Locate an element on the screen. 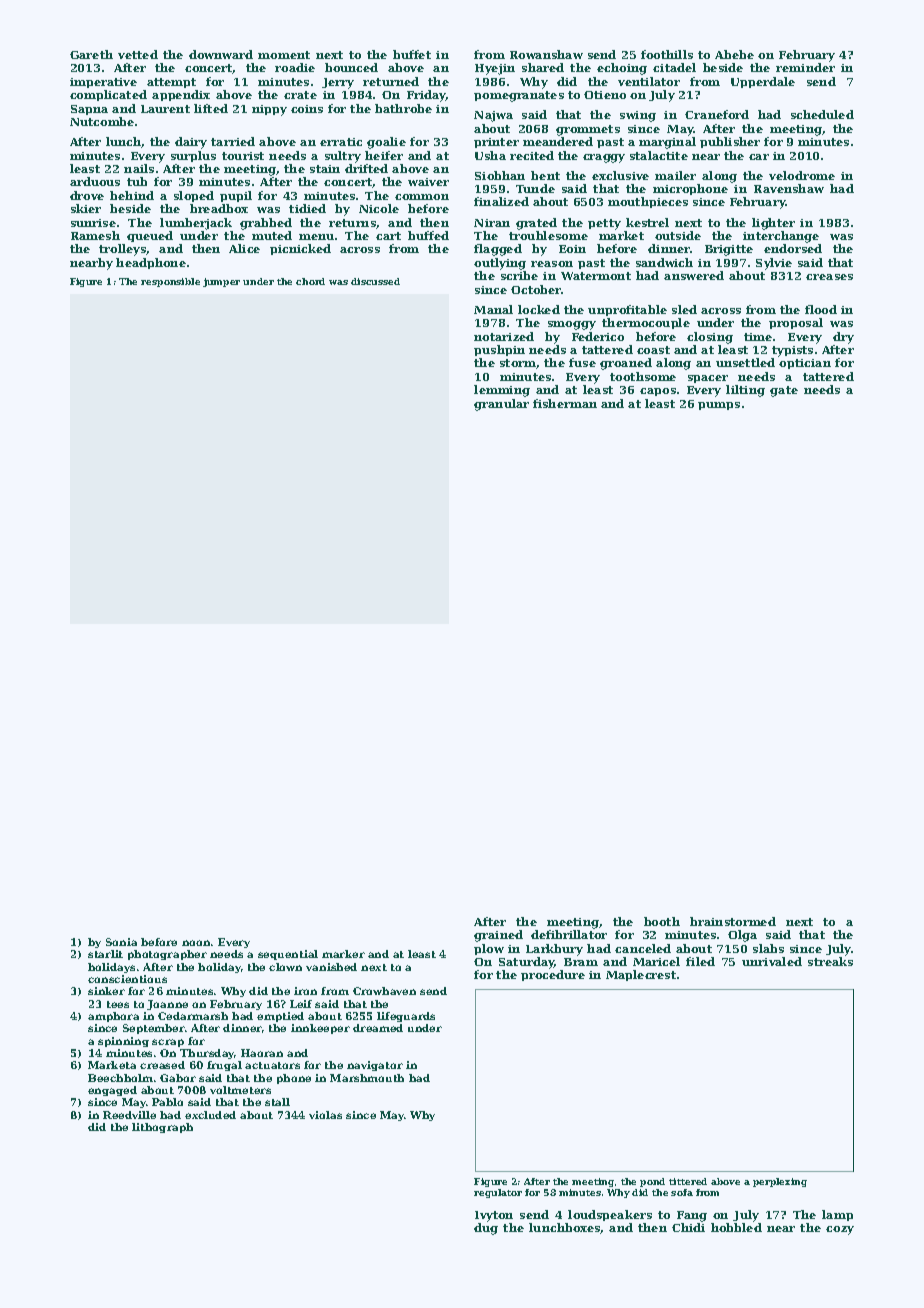  grained is located at coordinates (498, 936).
